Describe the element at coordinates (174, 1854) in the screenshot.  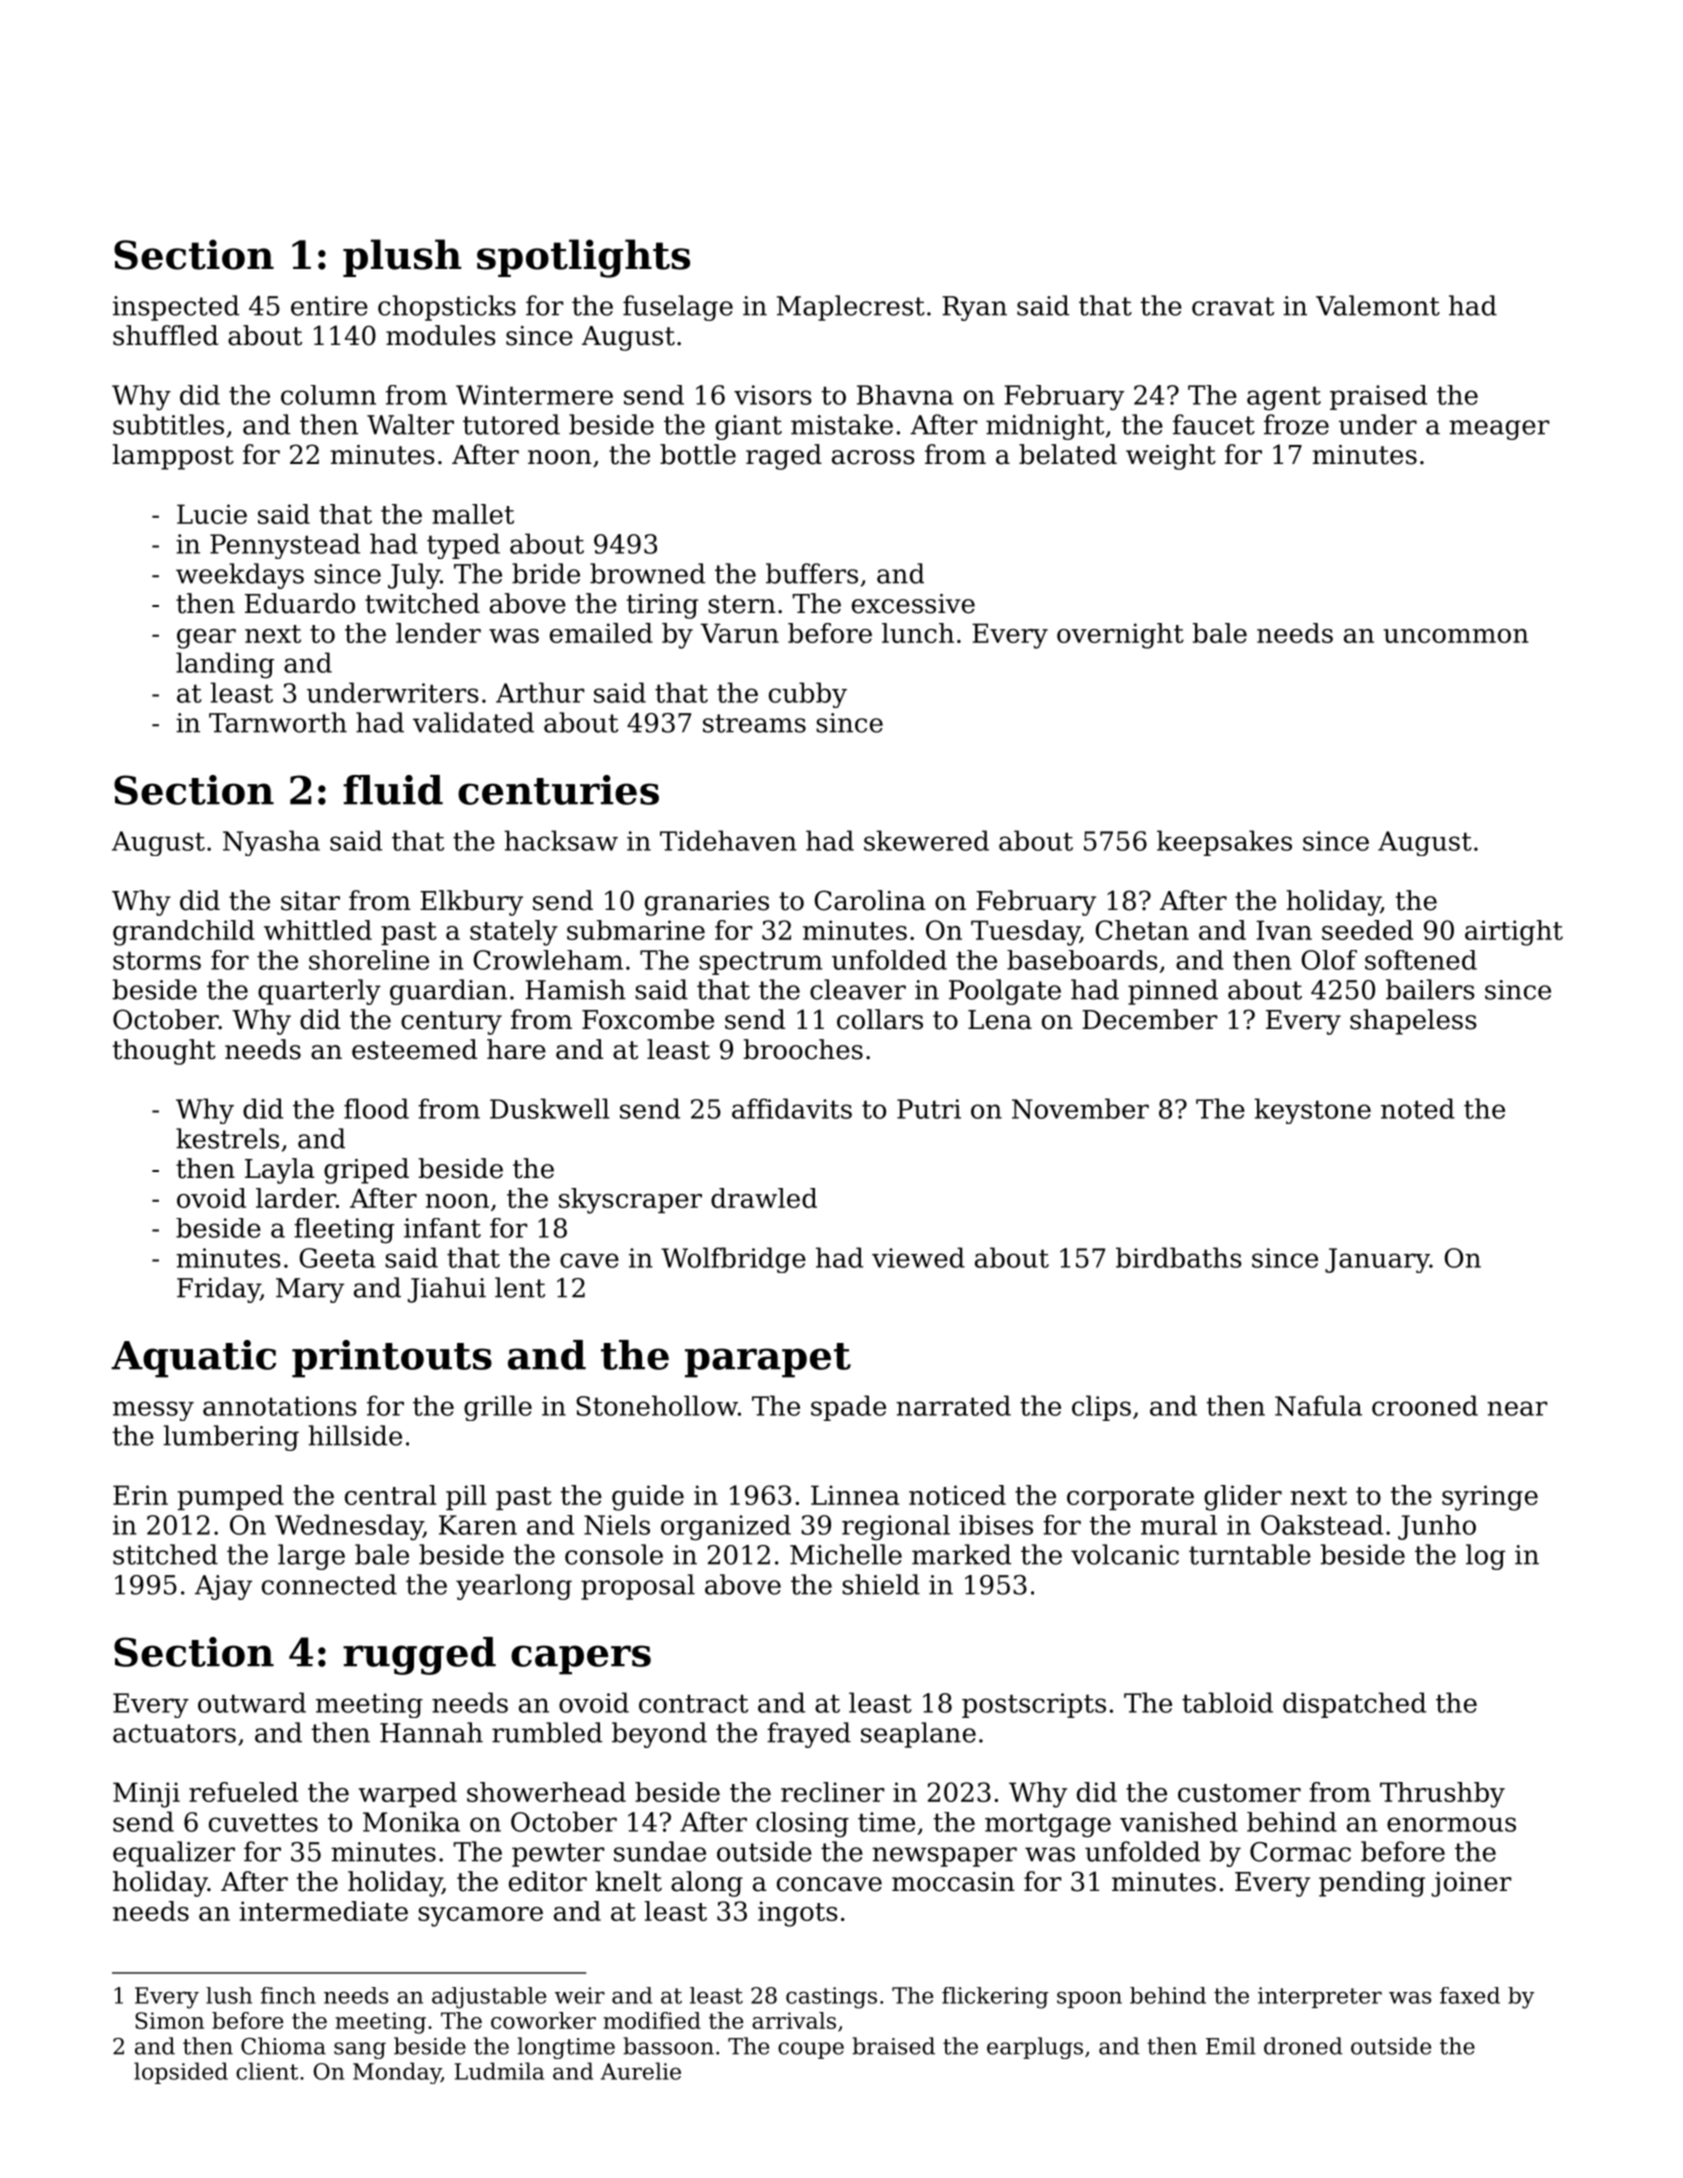
I see `equalizer` at that location.
